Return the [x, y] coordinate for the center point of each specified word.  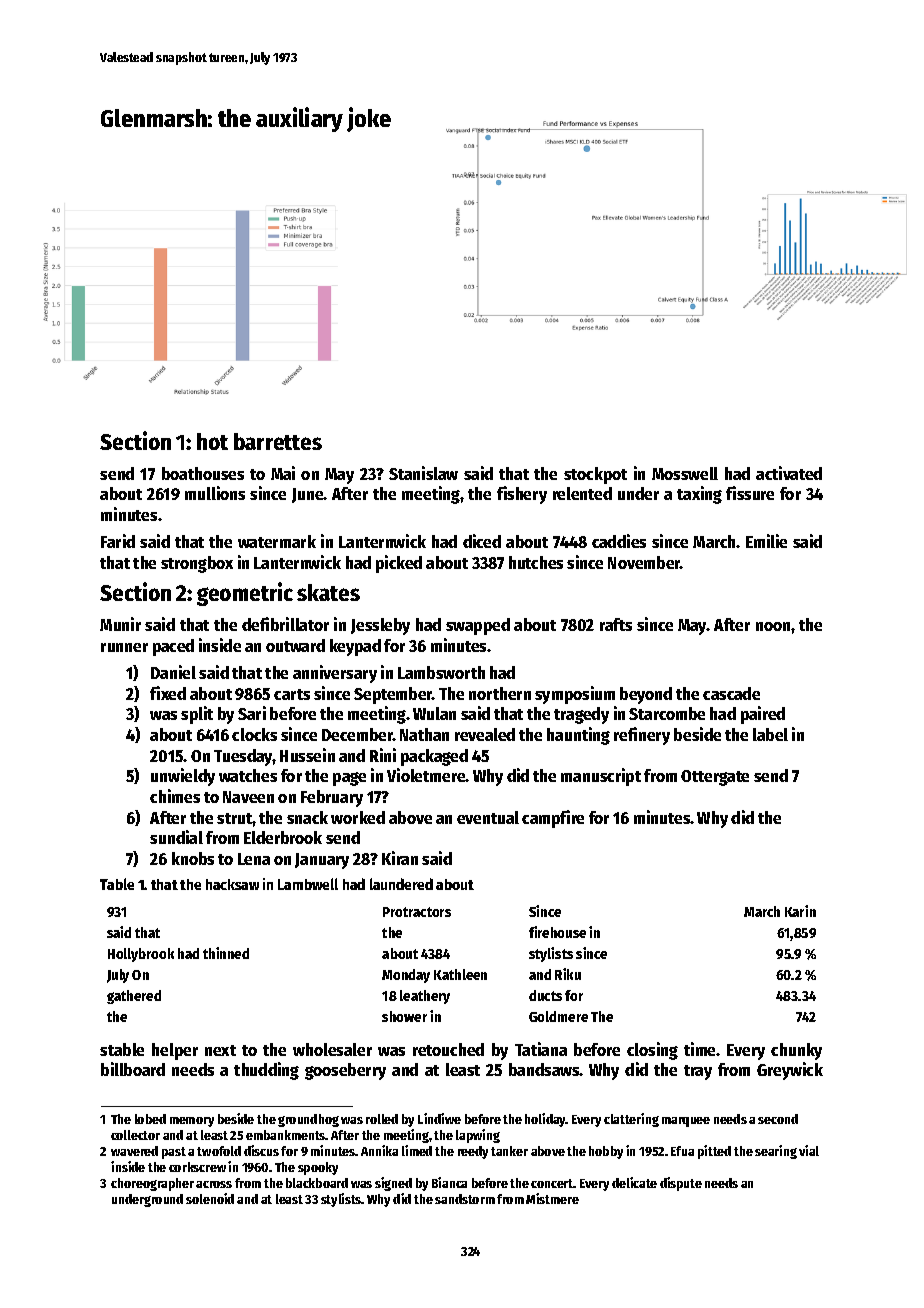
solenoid [210, 1198]
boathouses [203, 473]
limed [417, 1150]
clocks [254, 734]
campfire [553, 819]
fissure [750, 493]
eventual [488, 817]
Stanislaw [423, 473]
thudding [266, 1071]
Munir [120, 624]
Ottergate [715, 778]
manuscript [601, 777]
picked [399, 564]
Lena [254, 859]
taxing [699, 495]
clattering [631, 1120]
